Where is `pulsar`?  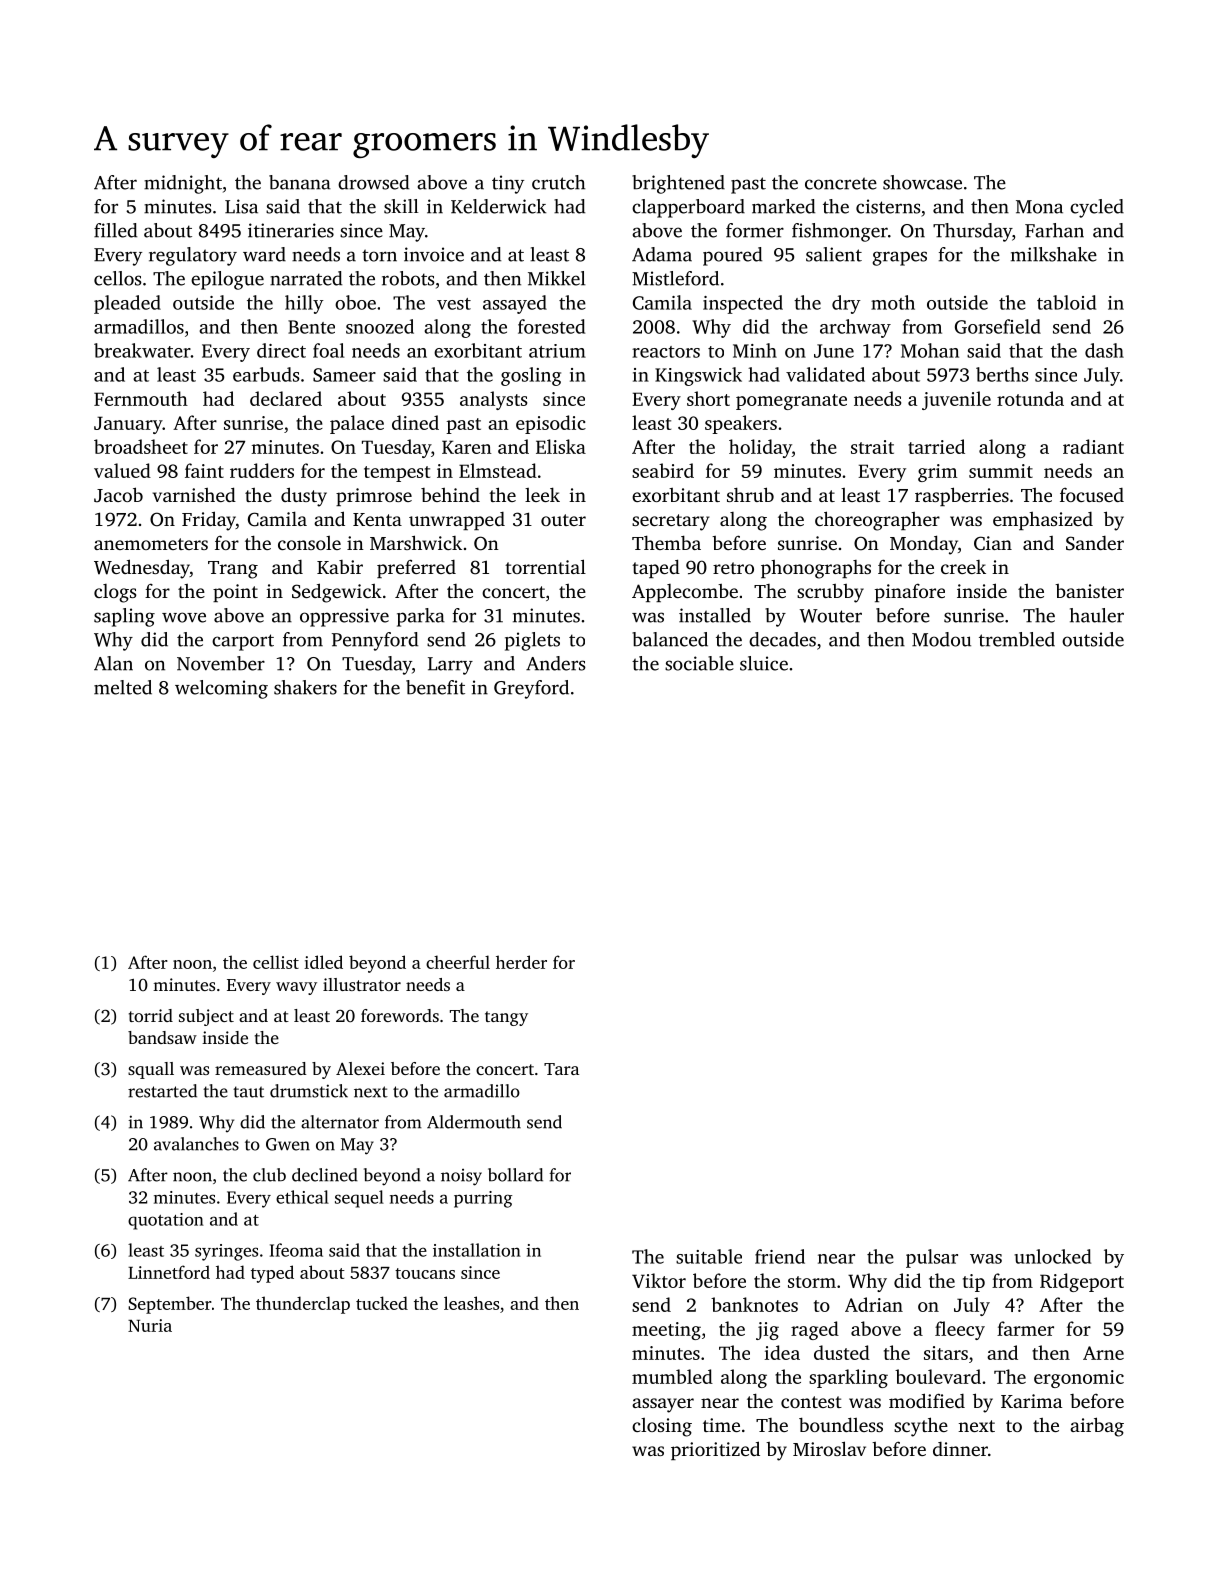
pulsar is located at coordinates (932, 1258).
